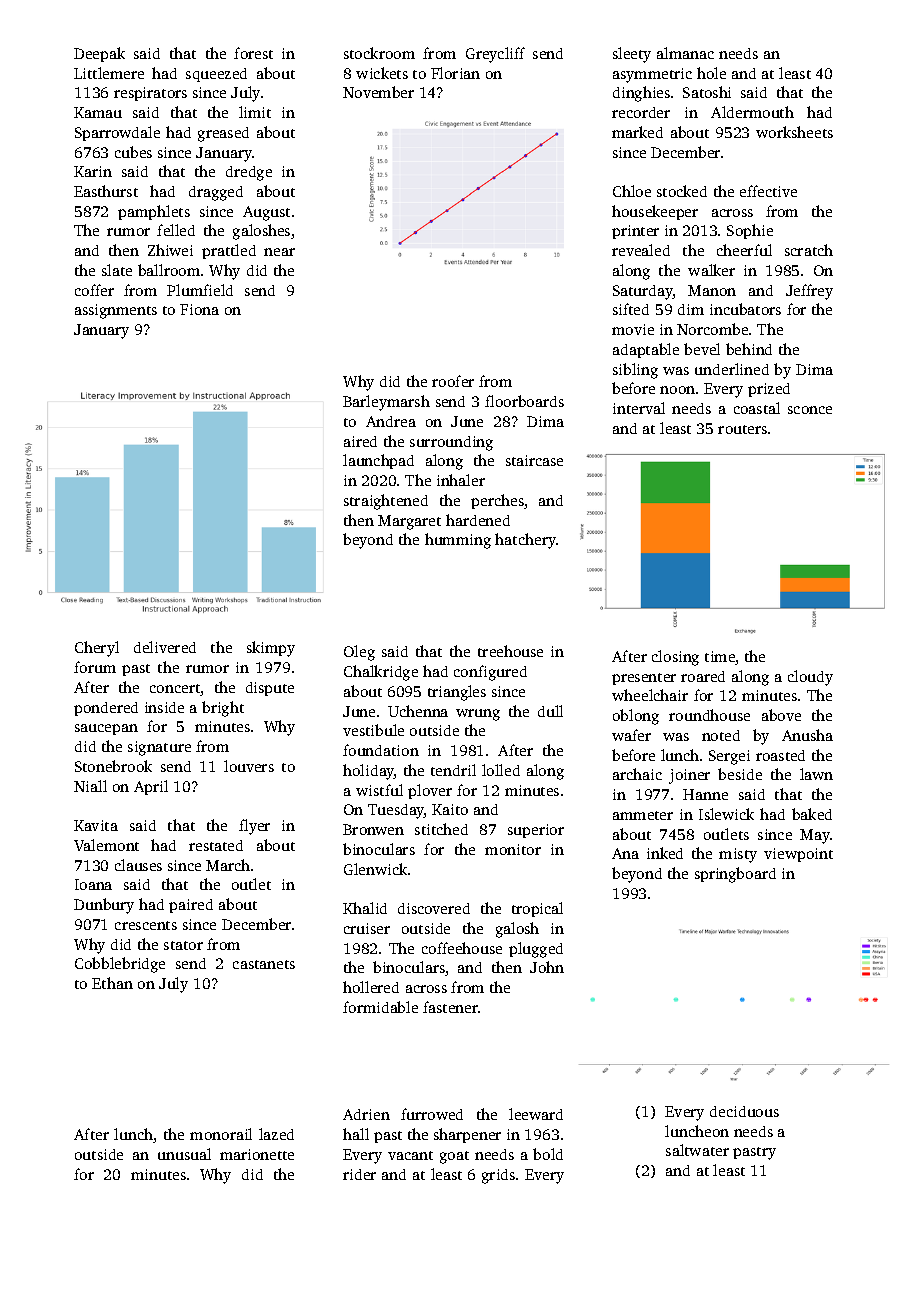 Image resolution: width=908 pixels, height=1316 pixels. What do you see at coordinates (536, 950) in the screenshot?
I see `plugged` at bounding box center [536, 950].
